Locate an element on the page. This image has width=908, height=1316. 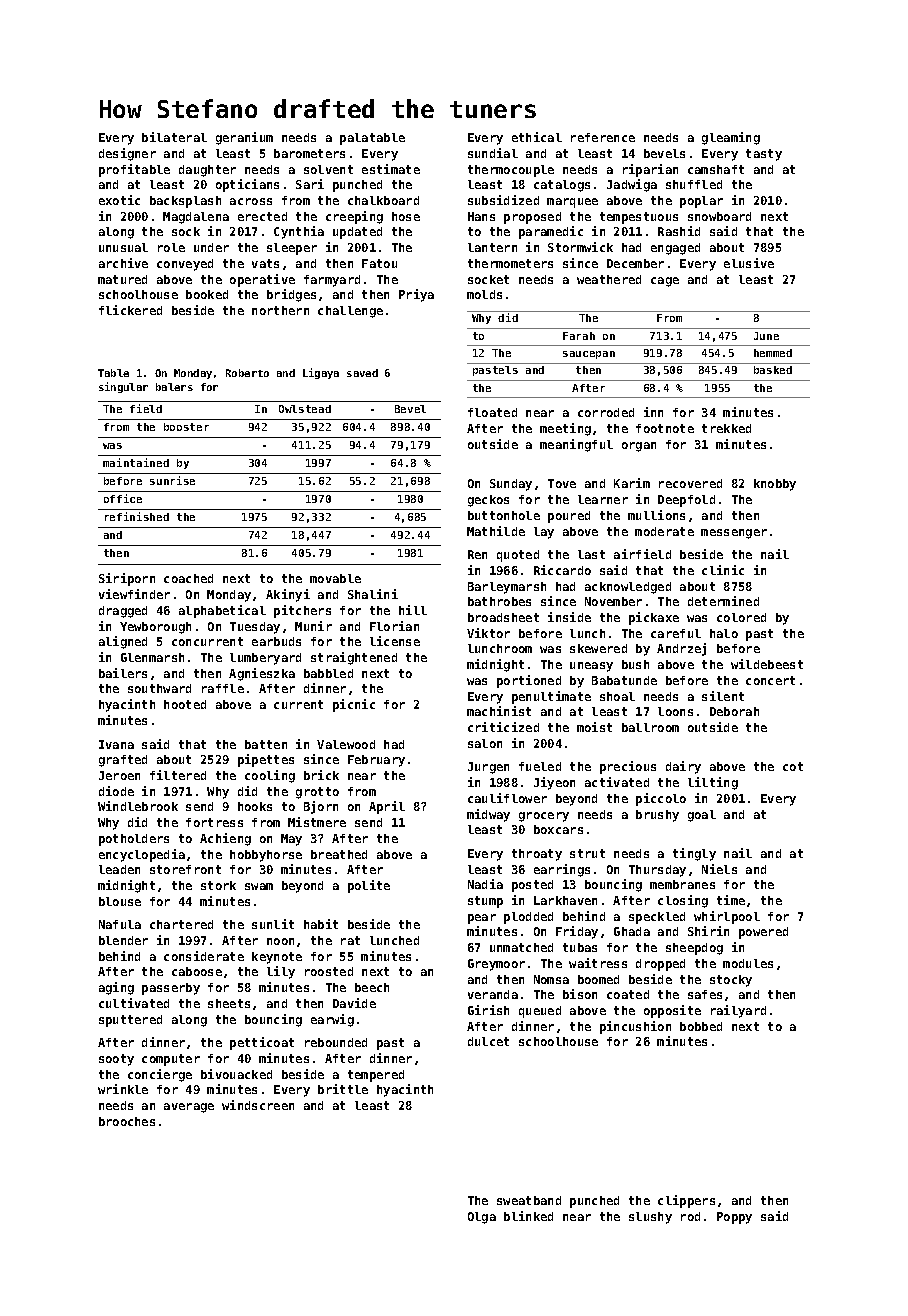
raffle is located at coordinates (223, 688).
